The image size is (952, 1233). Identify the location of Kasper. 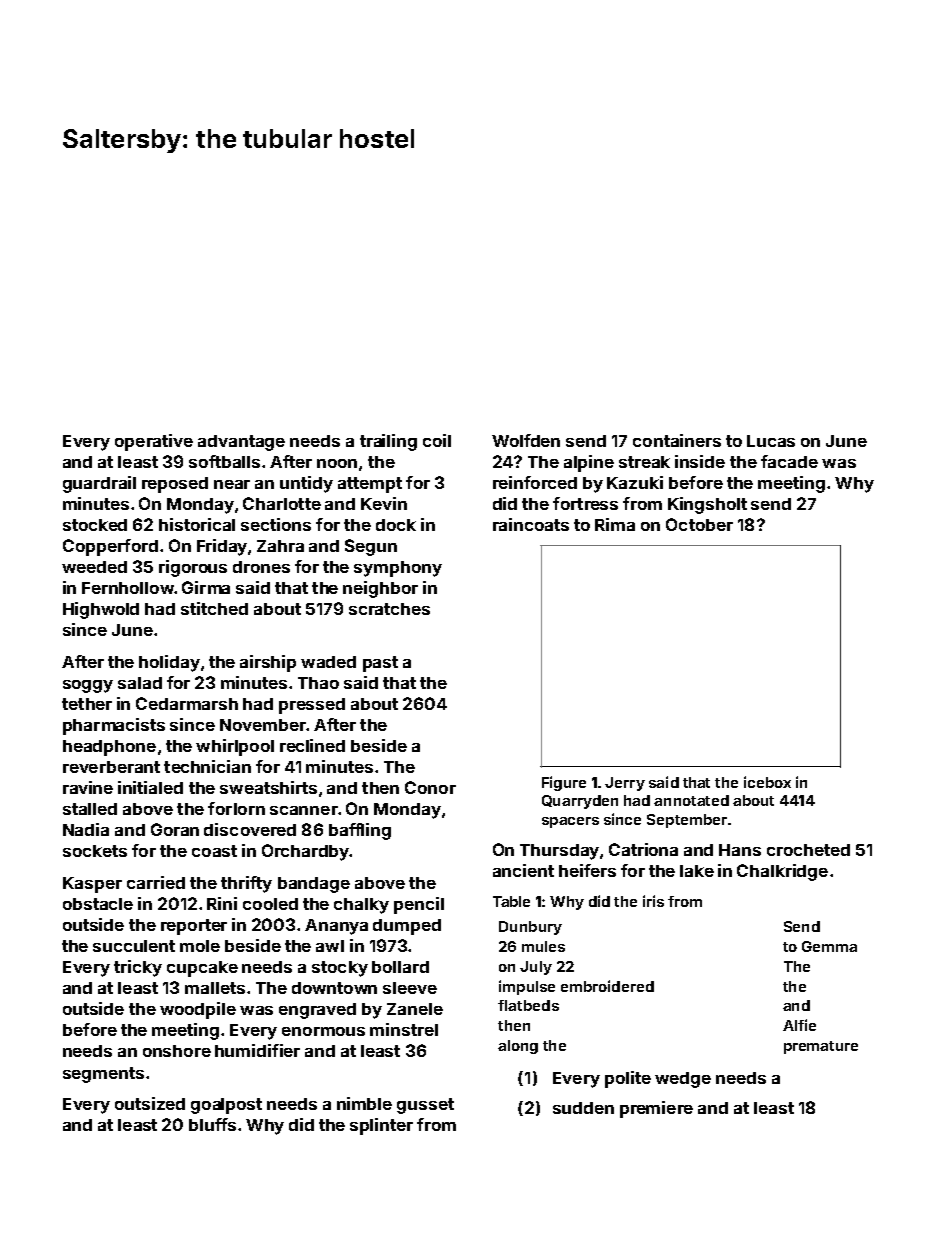
(92, 885).
